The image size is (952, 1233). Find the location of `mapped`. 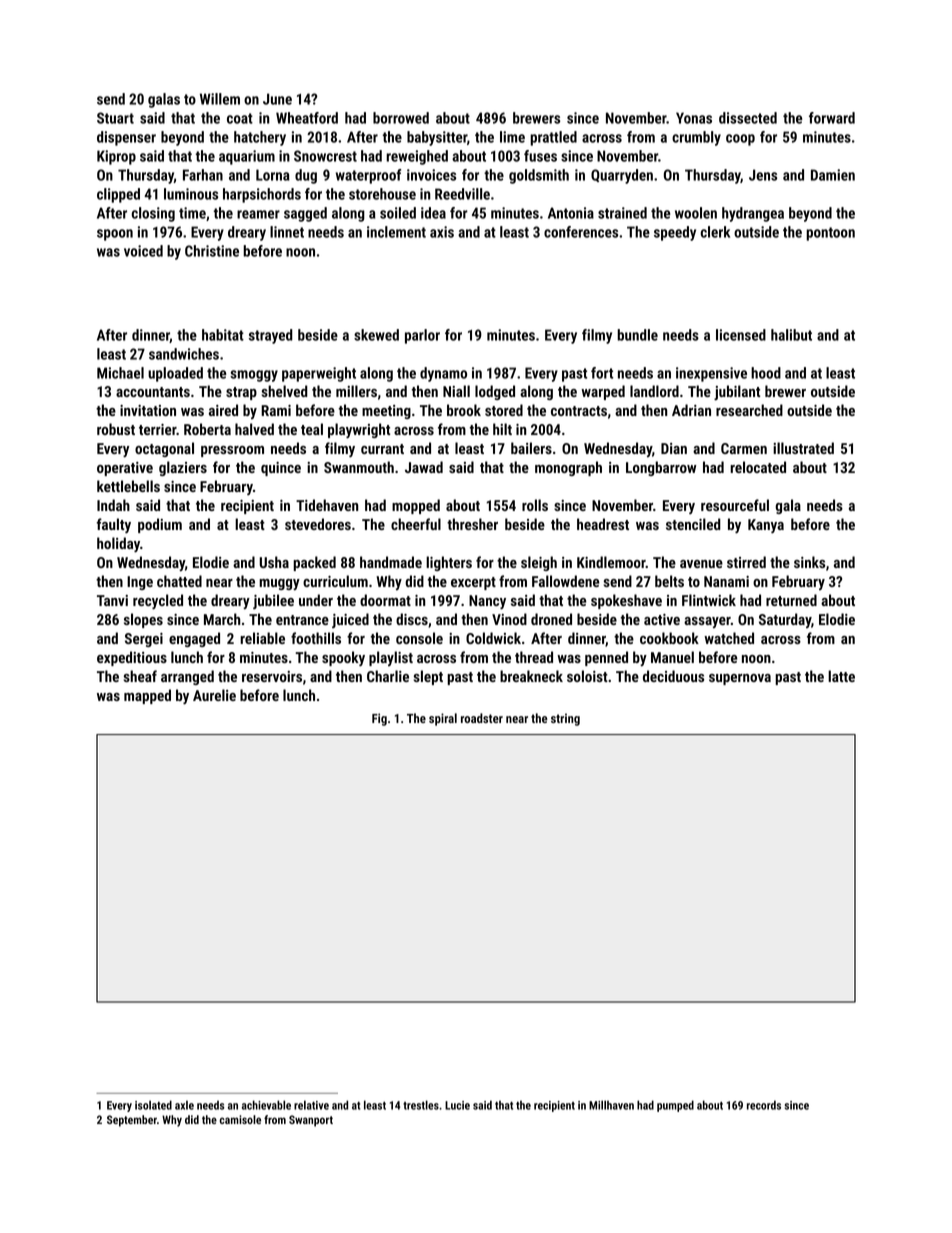

mapped is located at coordinates (147, 696).
